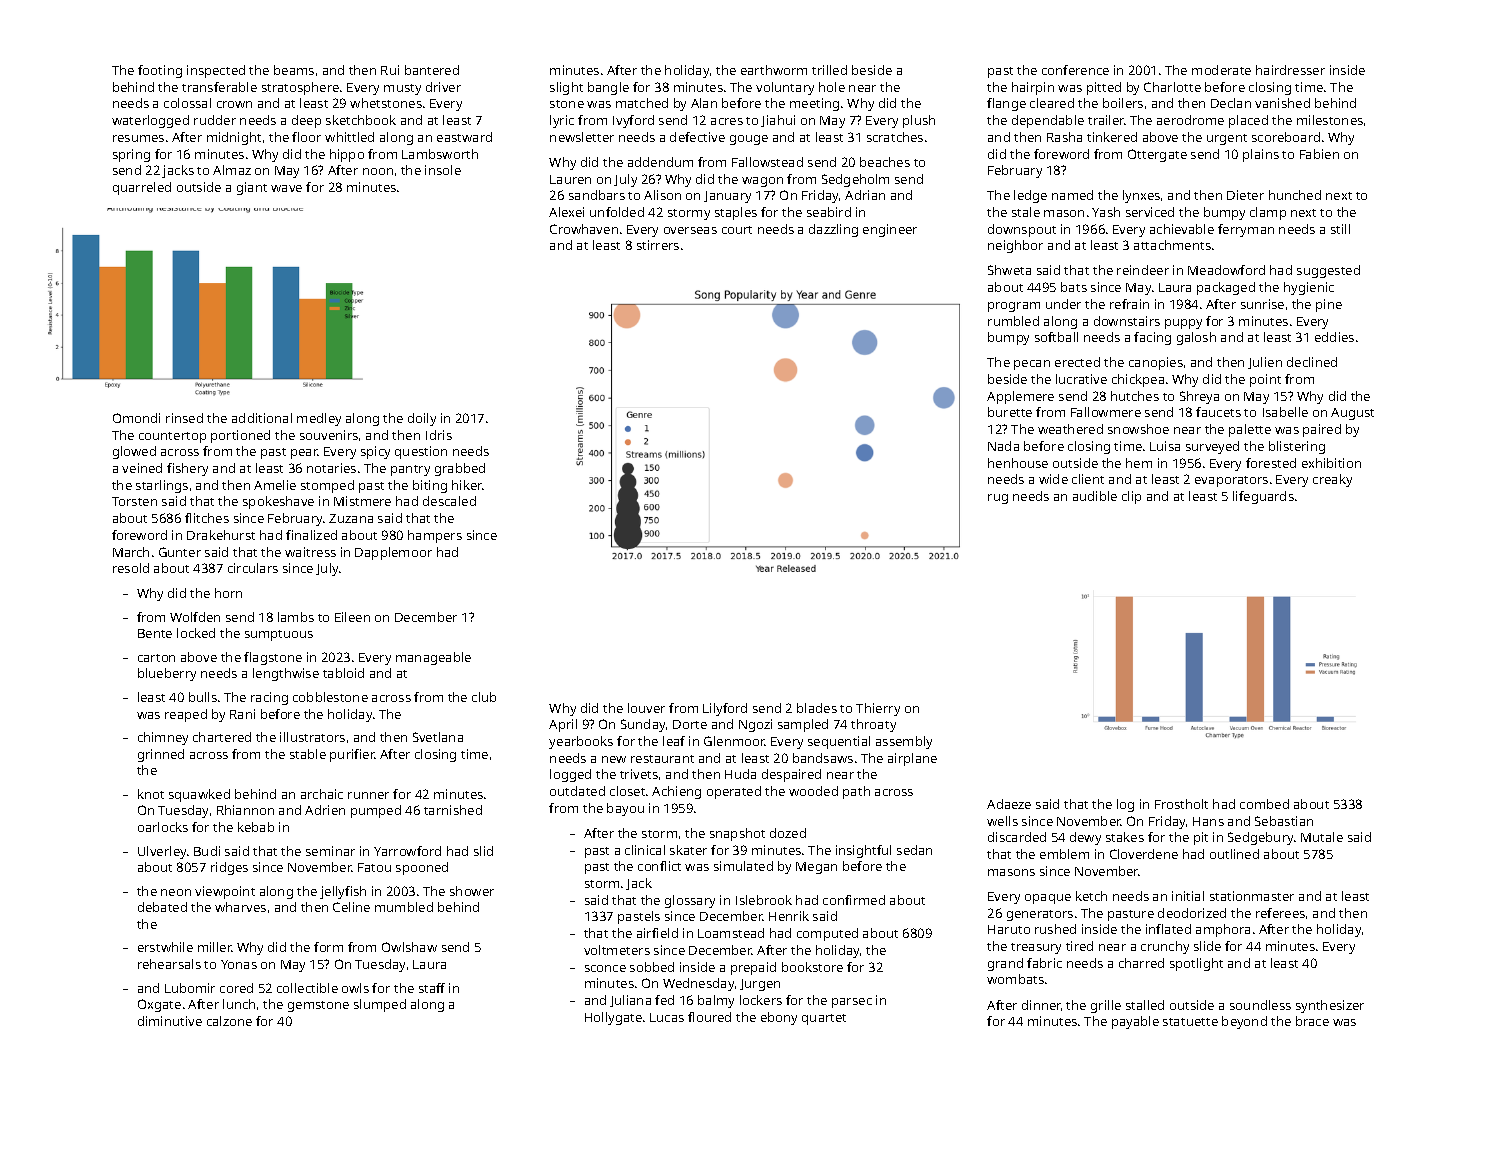  Describe the element at coordinates (203, 697) in the page. I see `bulls` at that location.
